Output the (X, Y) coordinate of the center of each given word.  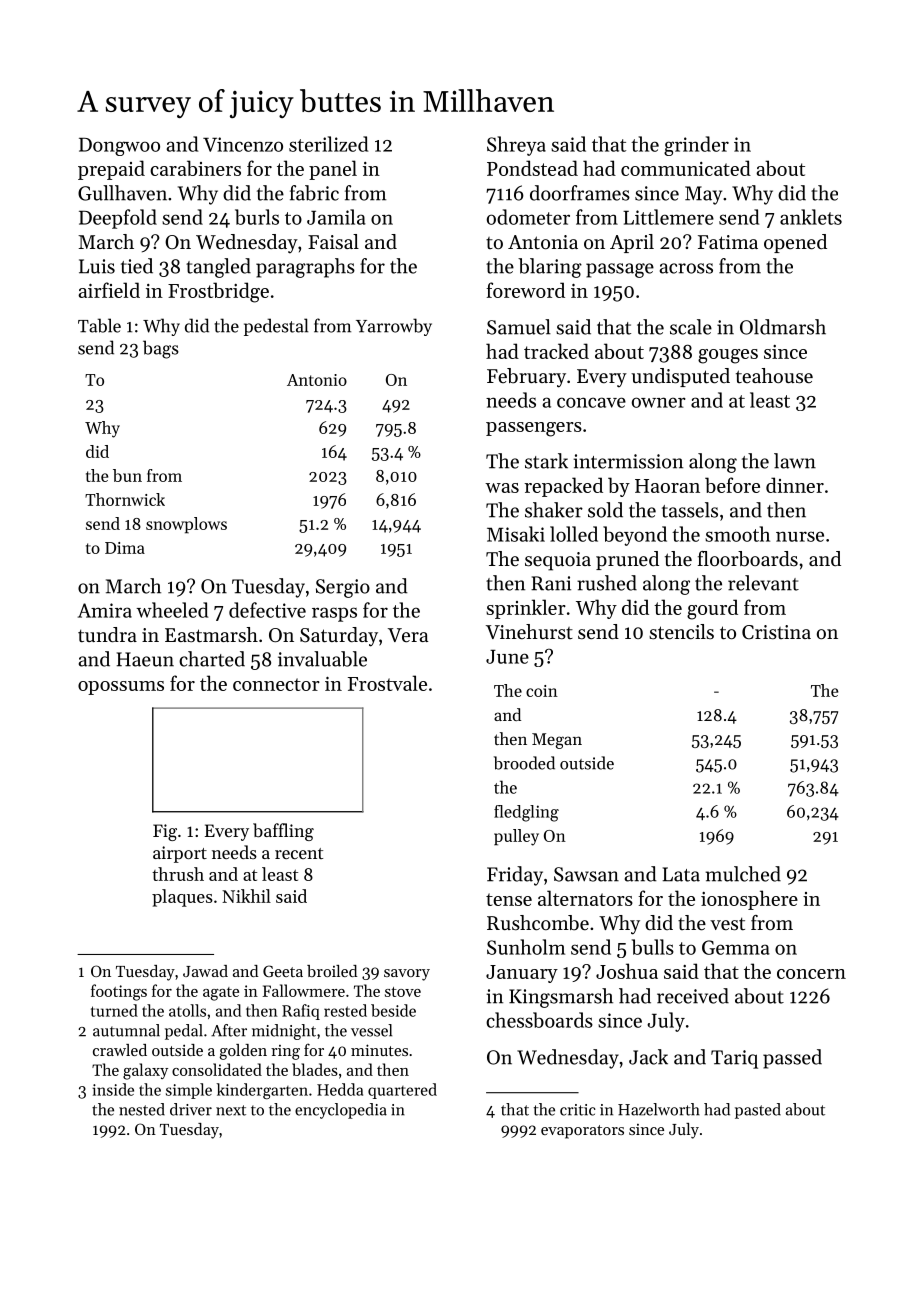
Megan (557, 741)
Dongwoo (119, 147)
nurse (800, 536)
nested (142, 1109)
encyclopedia (341, 1111)
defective (267, 610)
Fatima (728, 242)
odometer (528, 217)
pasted (758, 1111)
